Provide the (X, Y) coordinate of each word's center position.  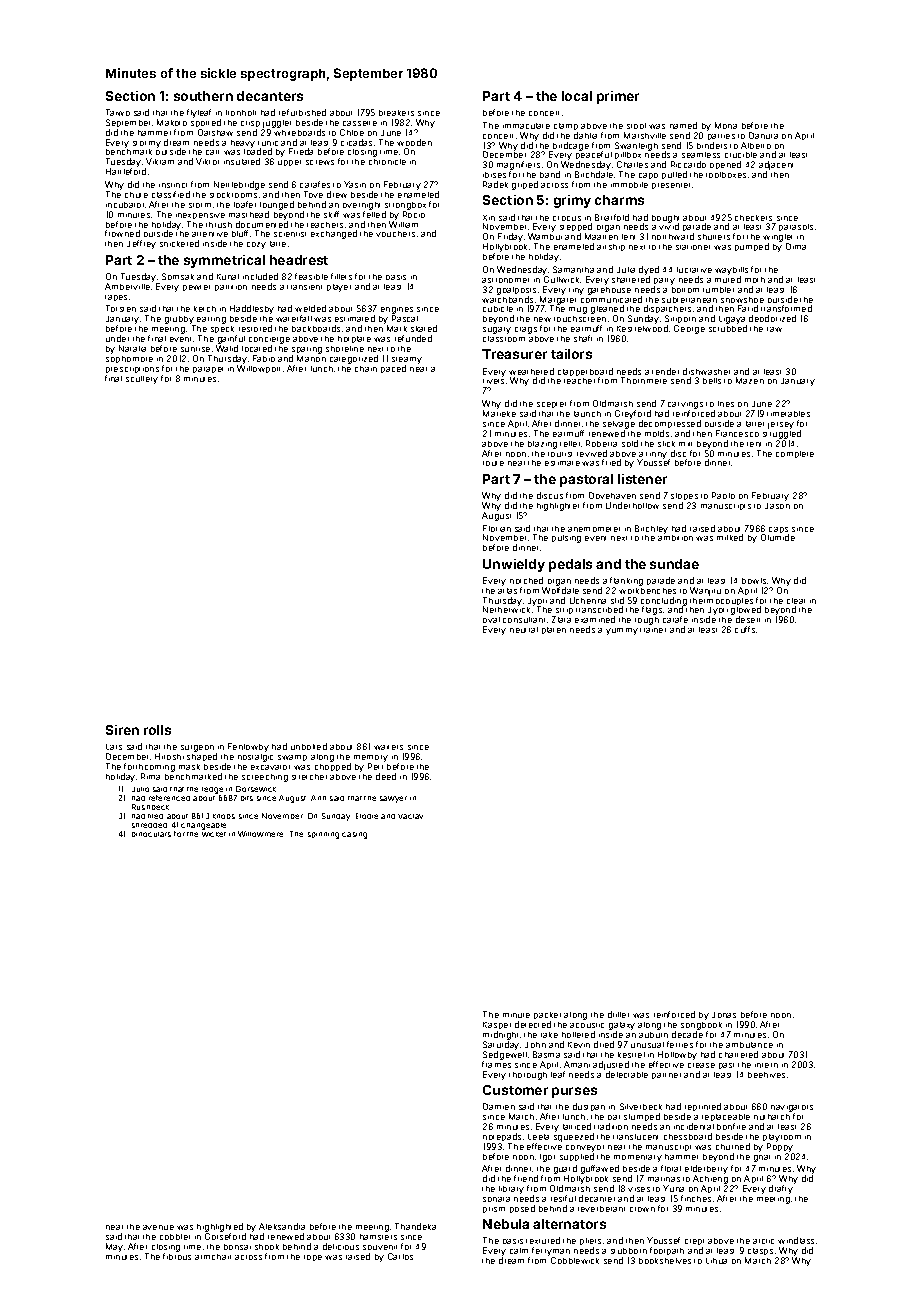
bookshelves (665, 1261)
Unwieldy (514, 565)
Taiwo (118, 112)
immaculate (526, 126)
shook (267, 1247)
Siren (122, 730)
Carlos (400, 1256)
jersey (781, 425)
